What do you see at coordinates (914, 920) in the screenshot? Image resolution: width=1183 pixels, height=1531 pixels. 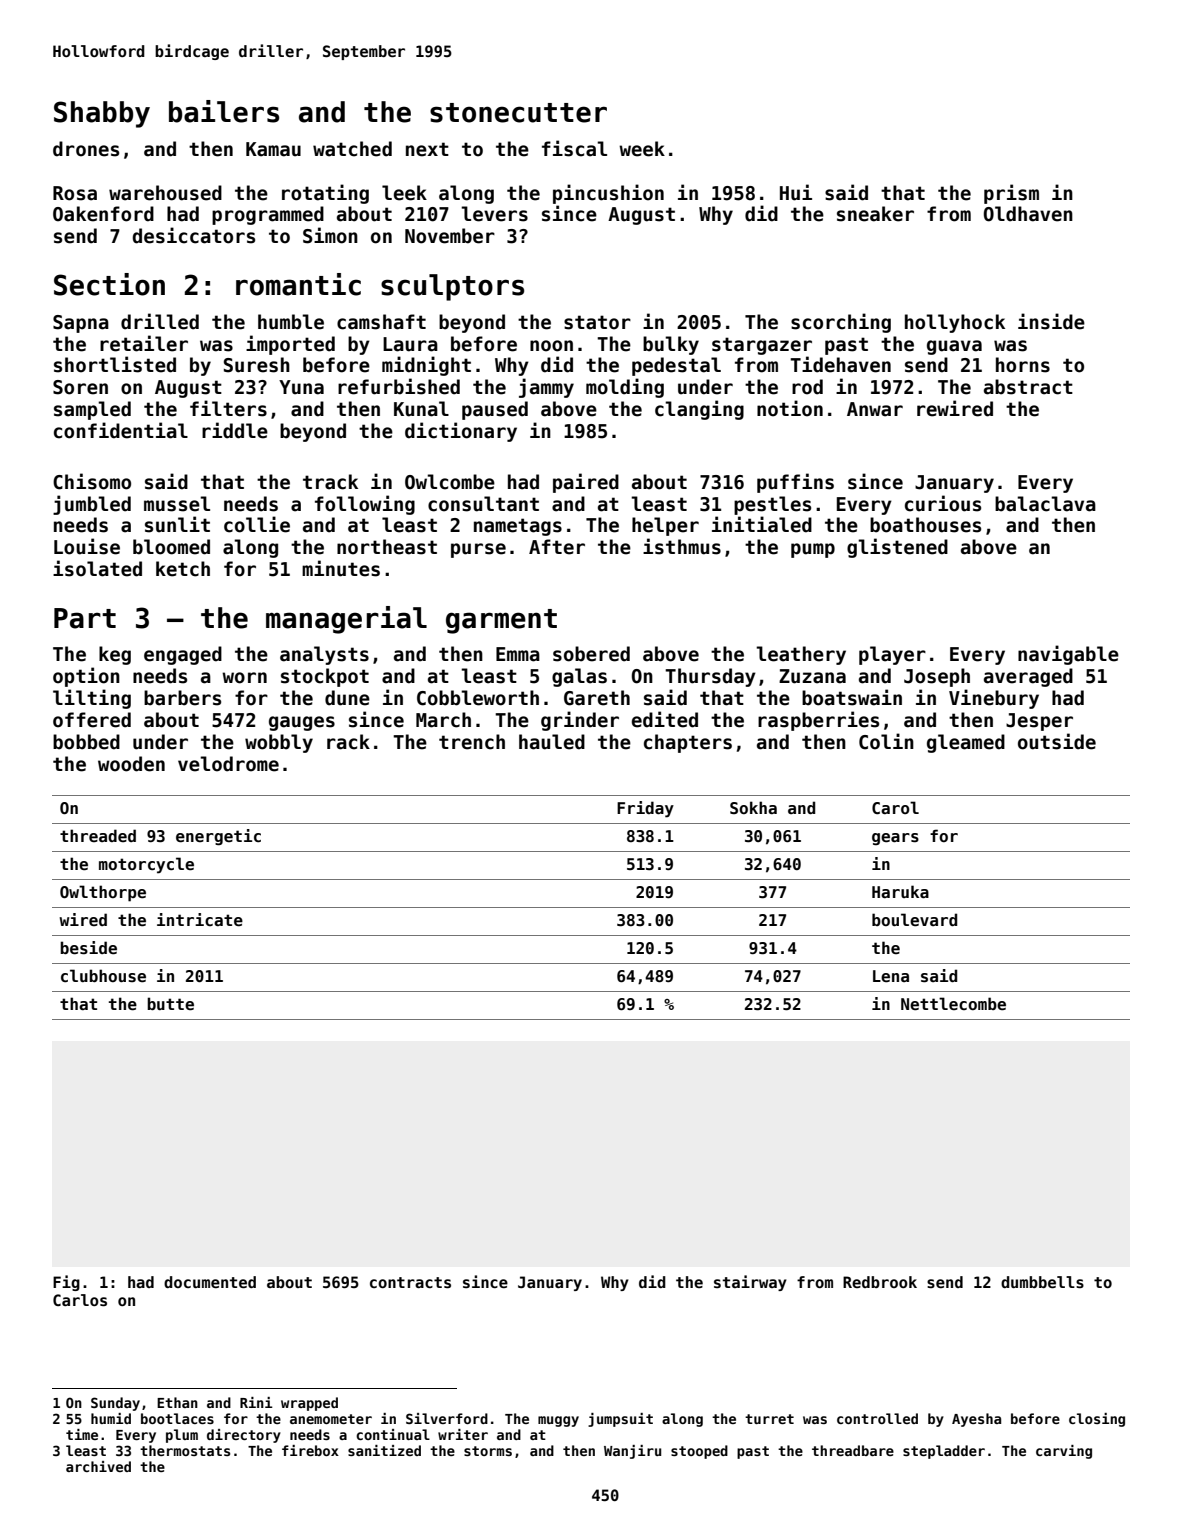 I see `boulevard` at bounding box center [914, 920].
